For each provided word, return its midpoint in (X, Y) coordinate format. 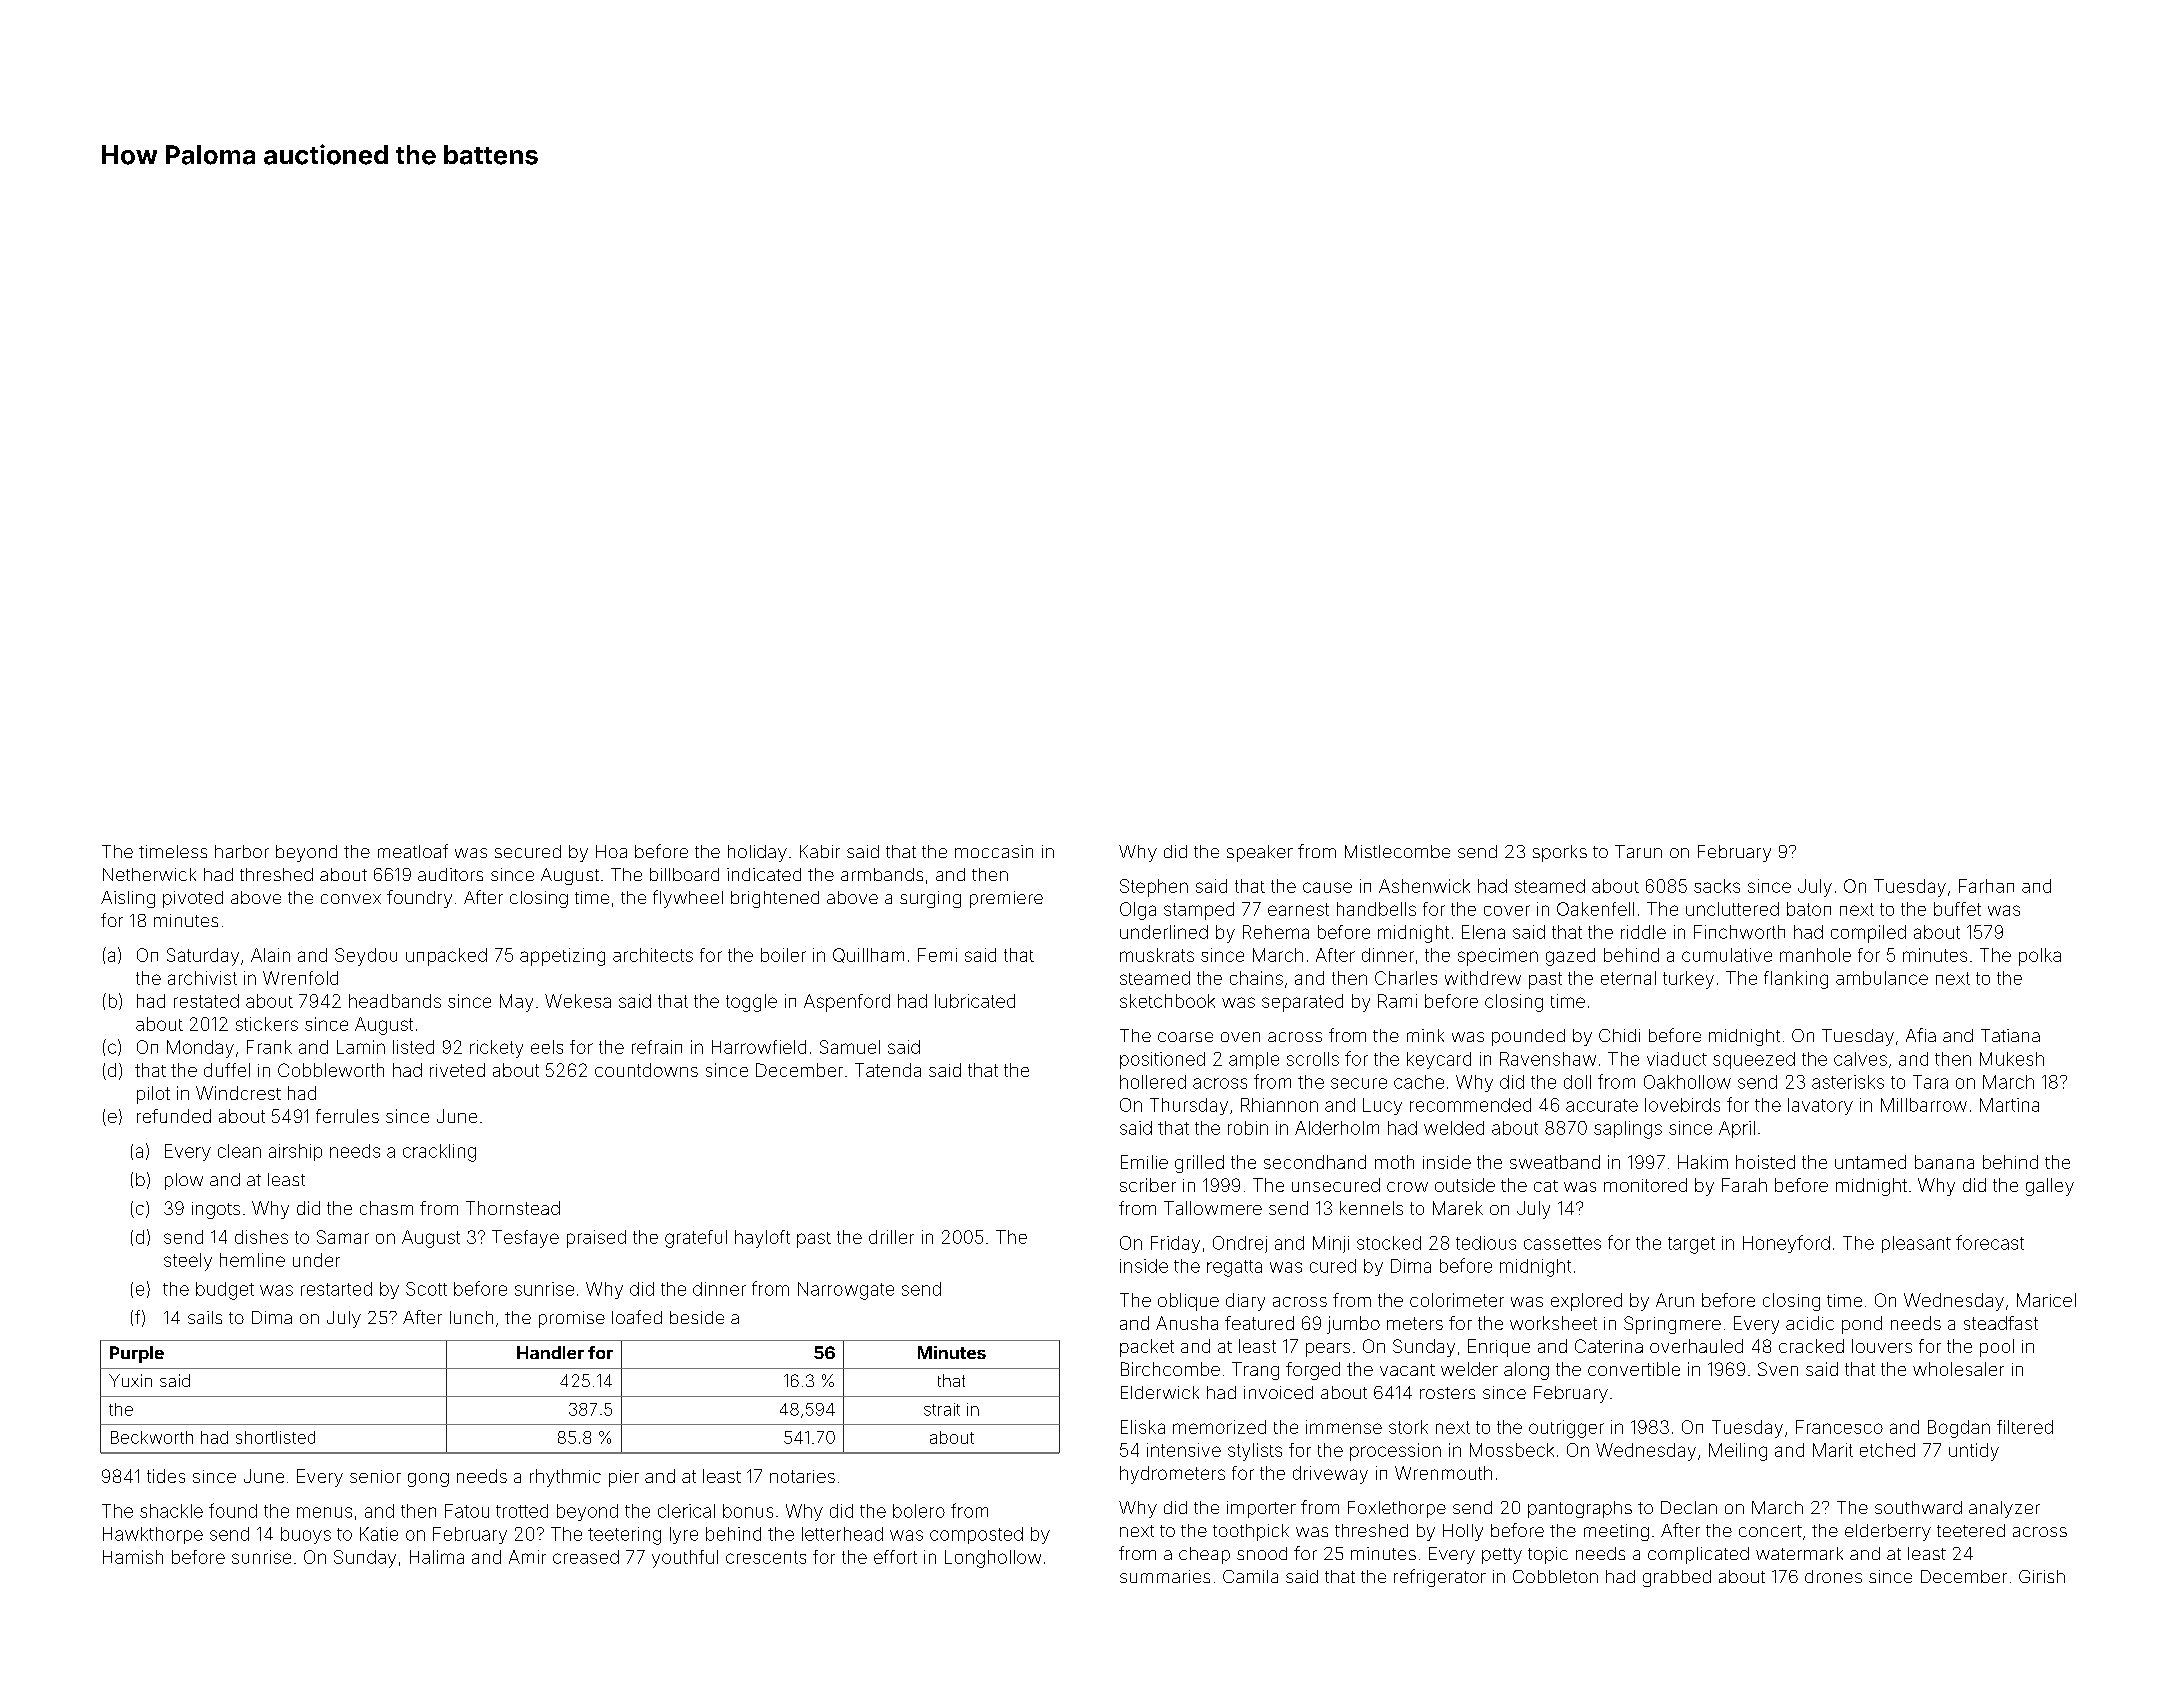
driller (891, 1237)
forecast (1990, 1242)
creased (586, 1557)
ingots (216, 1210)
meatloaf (413, 851)
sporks (1560, 853)
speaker (1260, 853)
